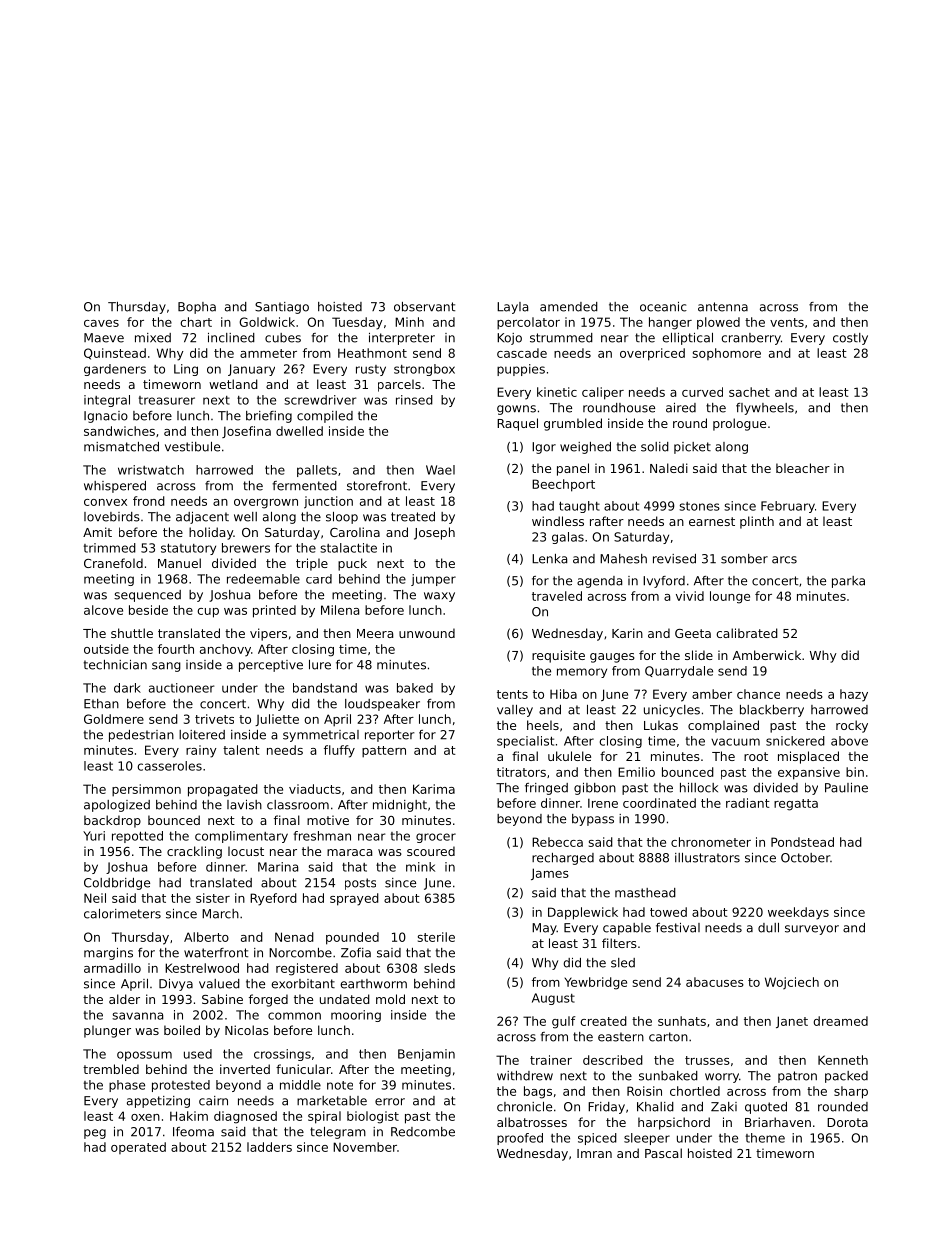 This image has height=1233, width=952. What do you see at coordinates (269, 1147) in the image?
I see `ladders` at bounding box center [269, 1147].
